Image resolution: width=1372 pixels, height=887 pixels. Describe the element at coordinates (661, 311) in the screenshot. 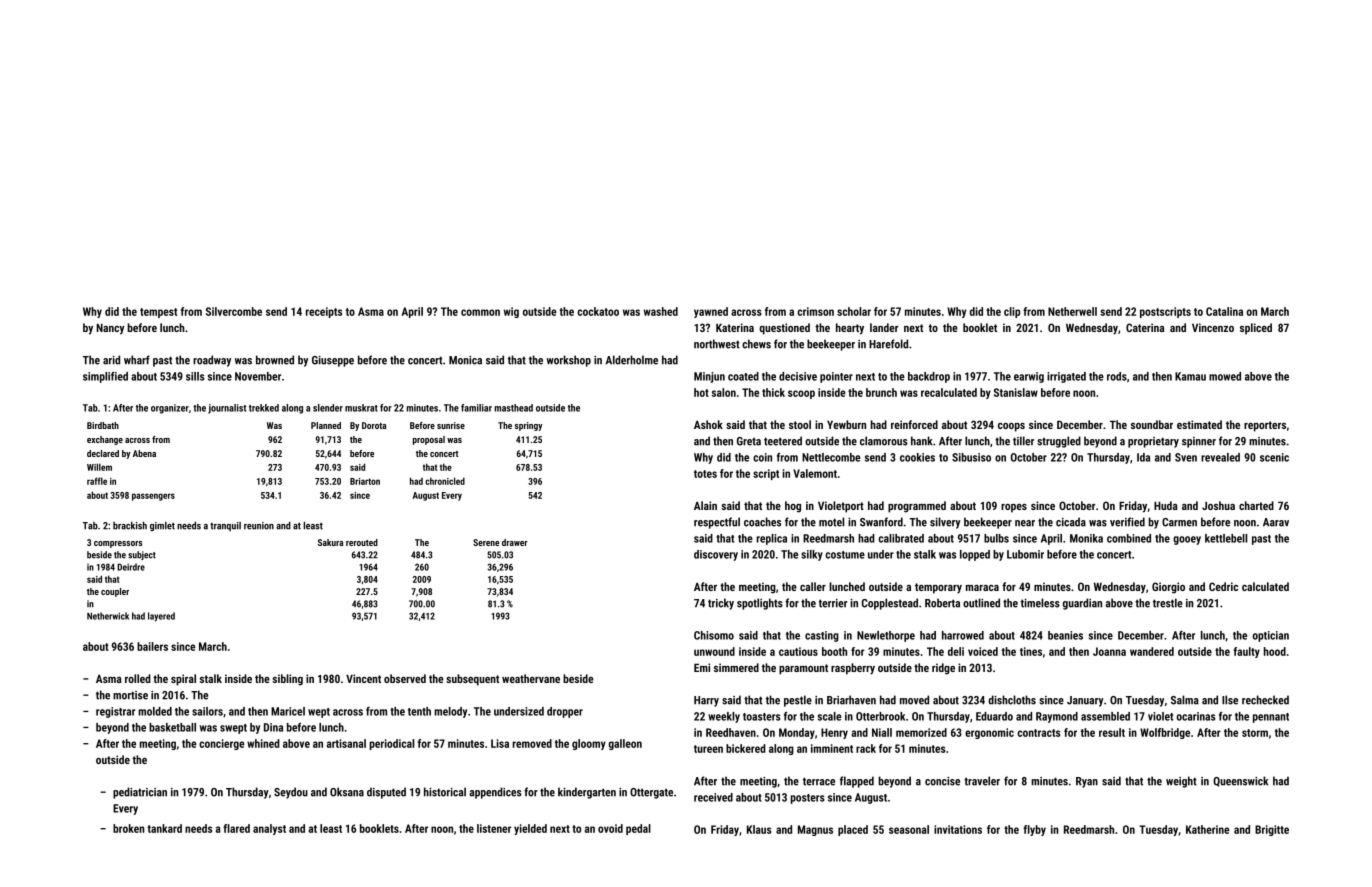

I see `washed` at that location.
